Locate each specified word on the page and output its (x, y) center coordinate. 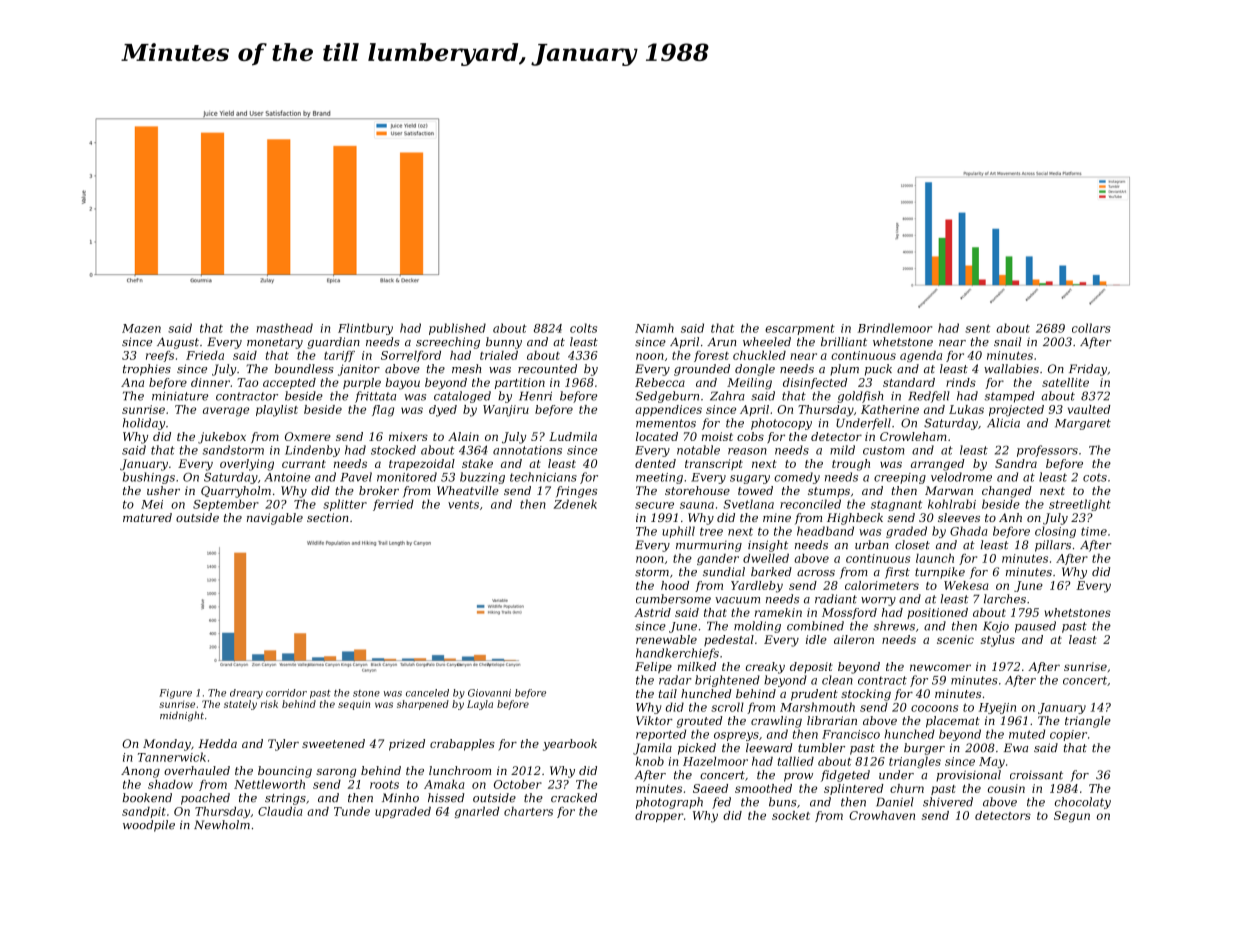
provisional (968, 776)
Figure (175, 694)
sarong (336, 773)
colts (583, 328)
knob (650, 761)
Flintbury (365, 329)
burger (924, 749)
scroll (727, 707)
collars (1091, 328)
